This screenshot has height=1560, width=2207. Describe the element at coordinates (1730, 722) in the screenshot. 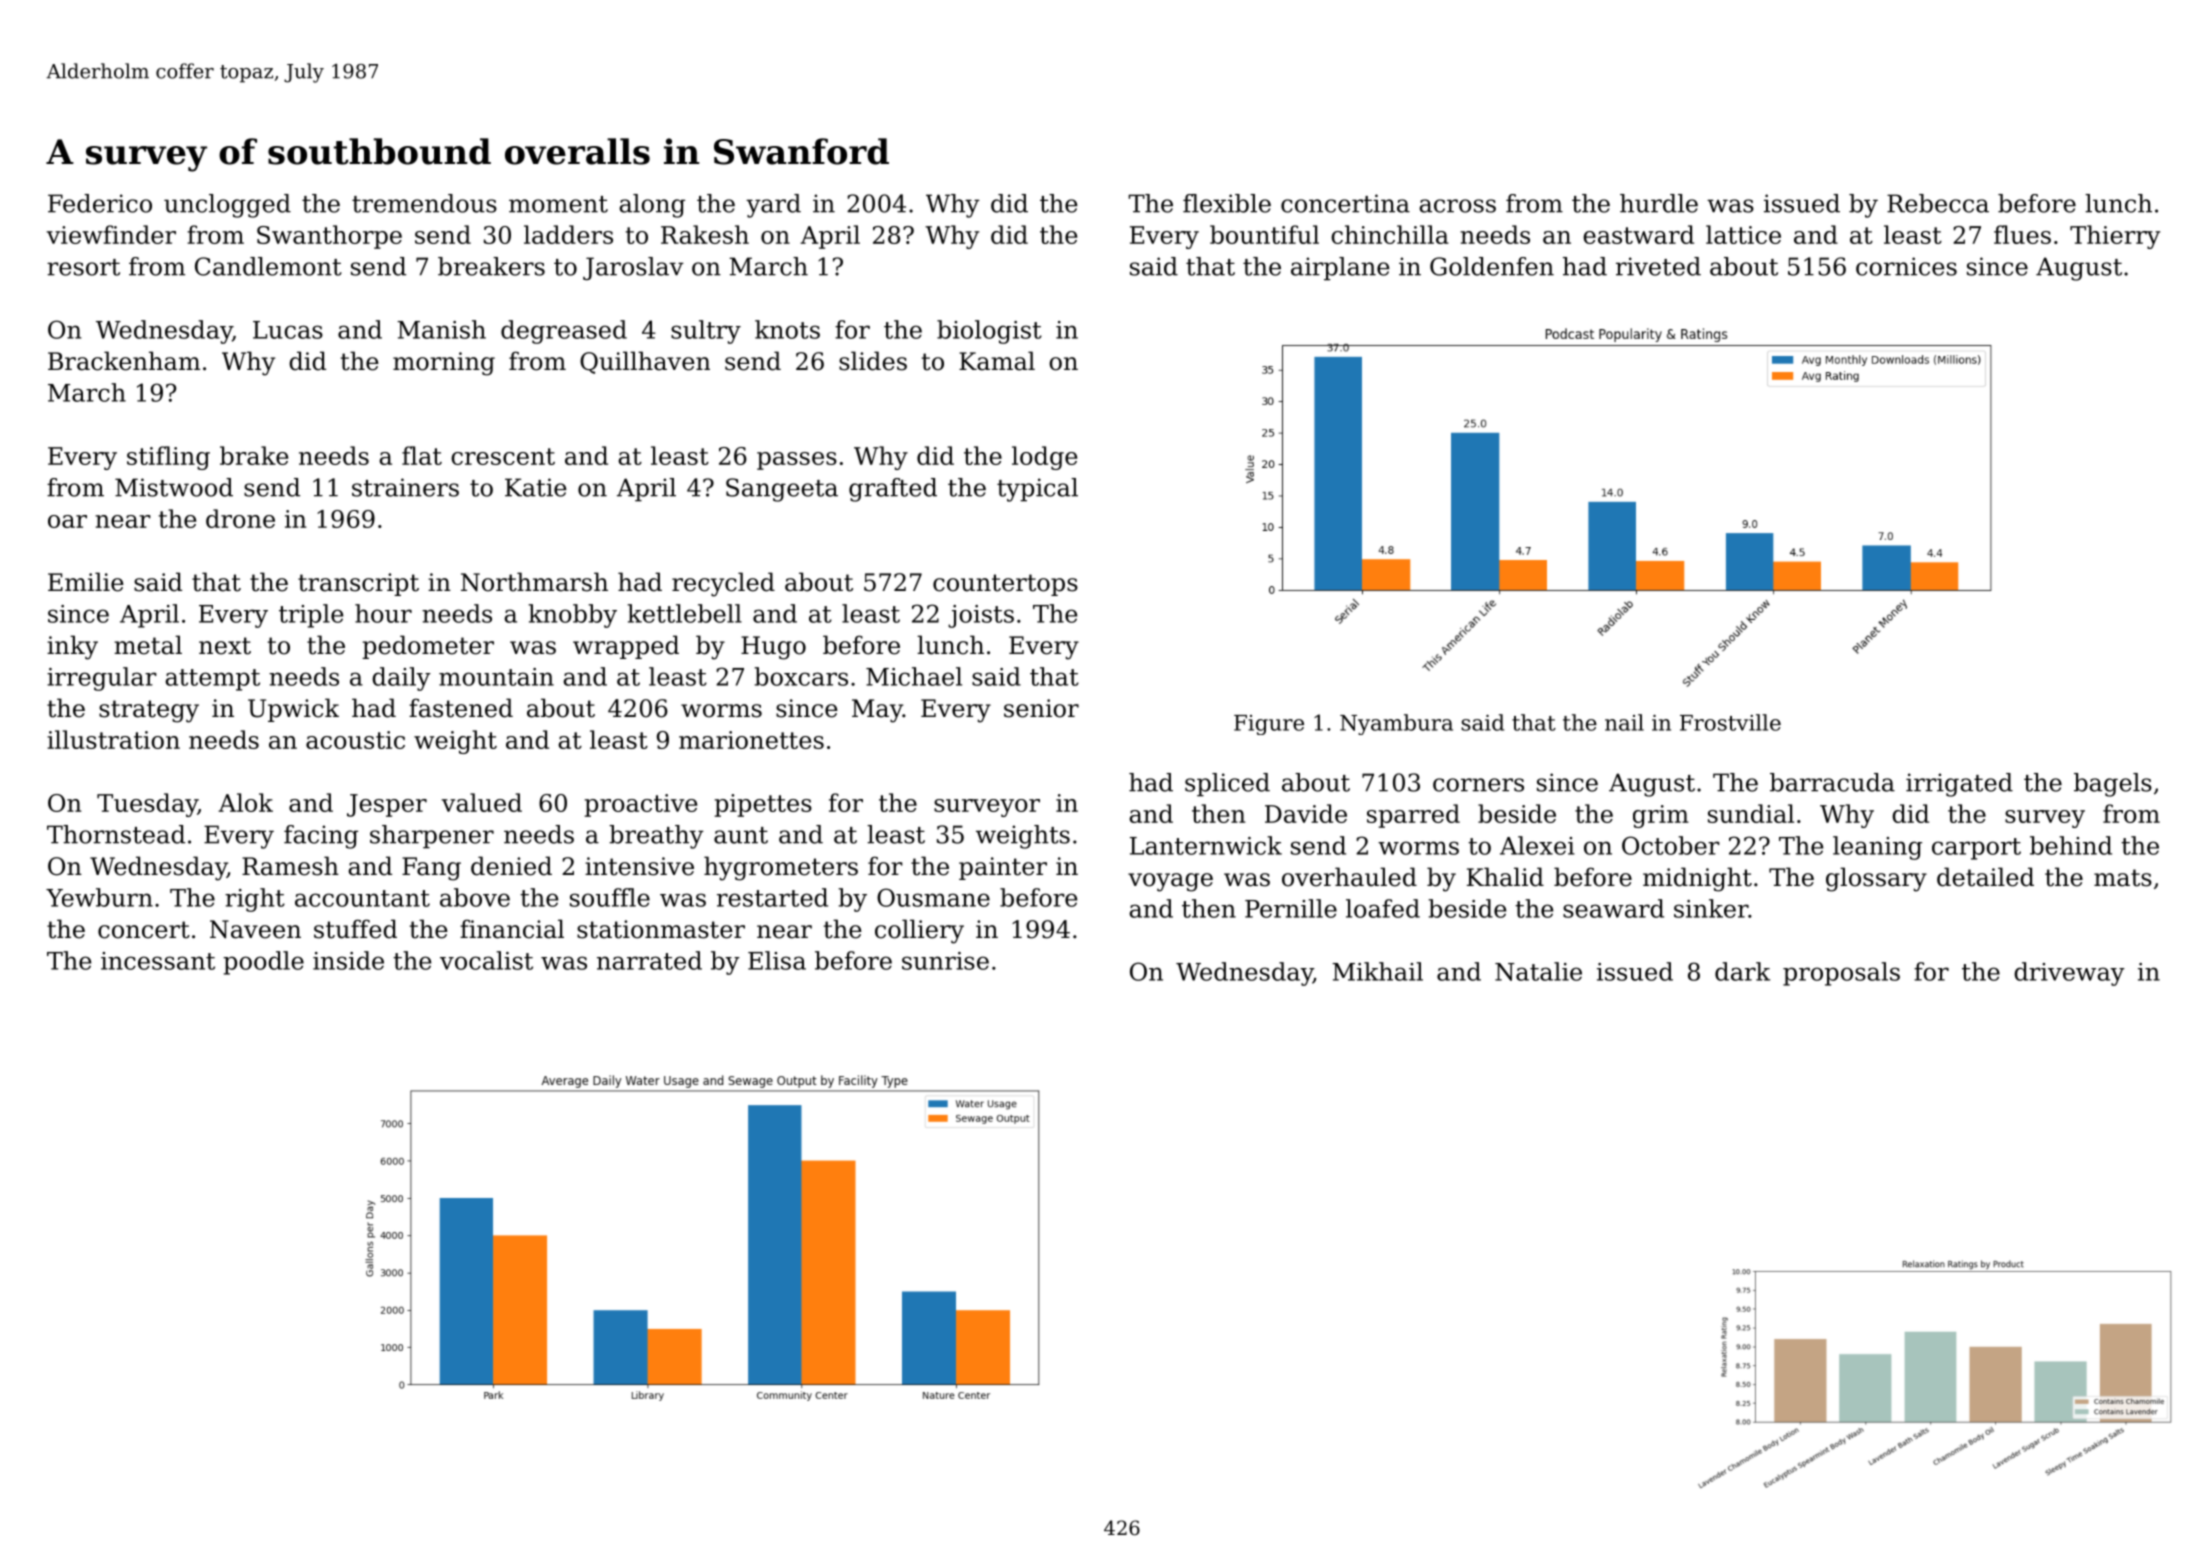

I see `Frostville` at that location.
